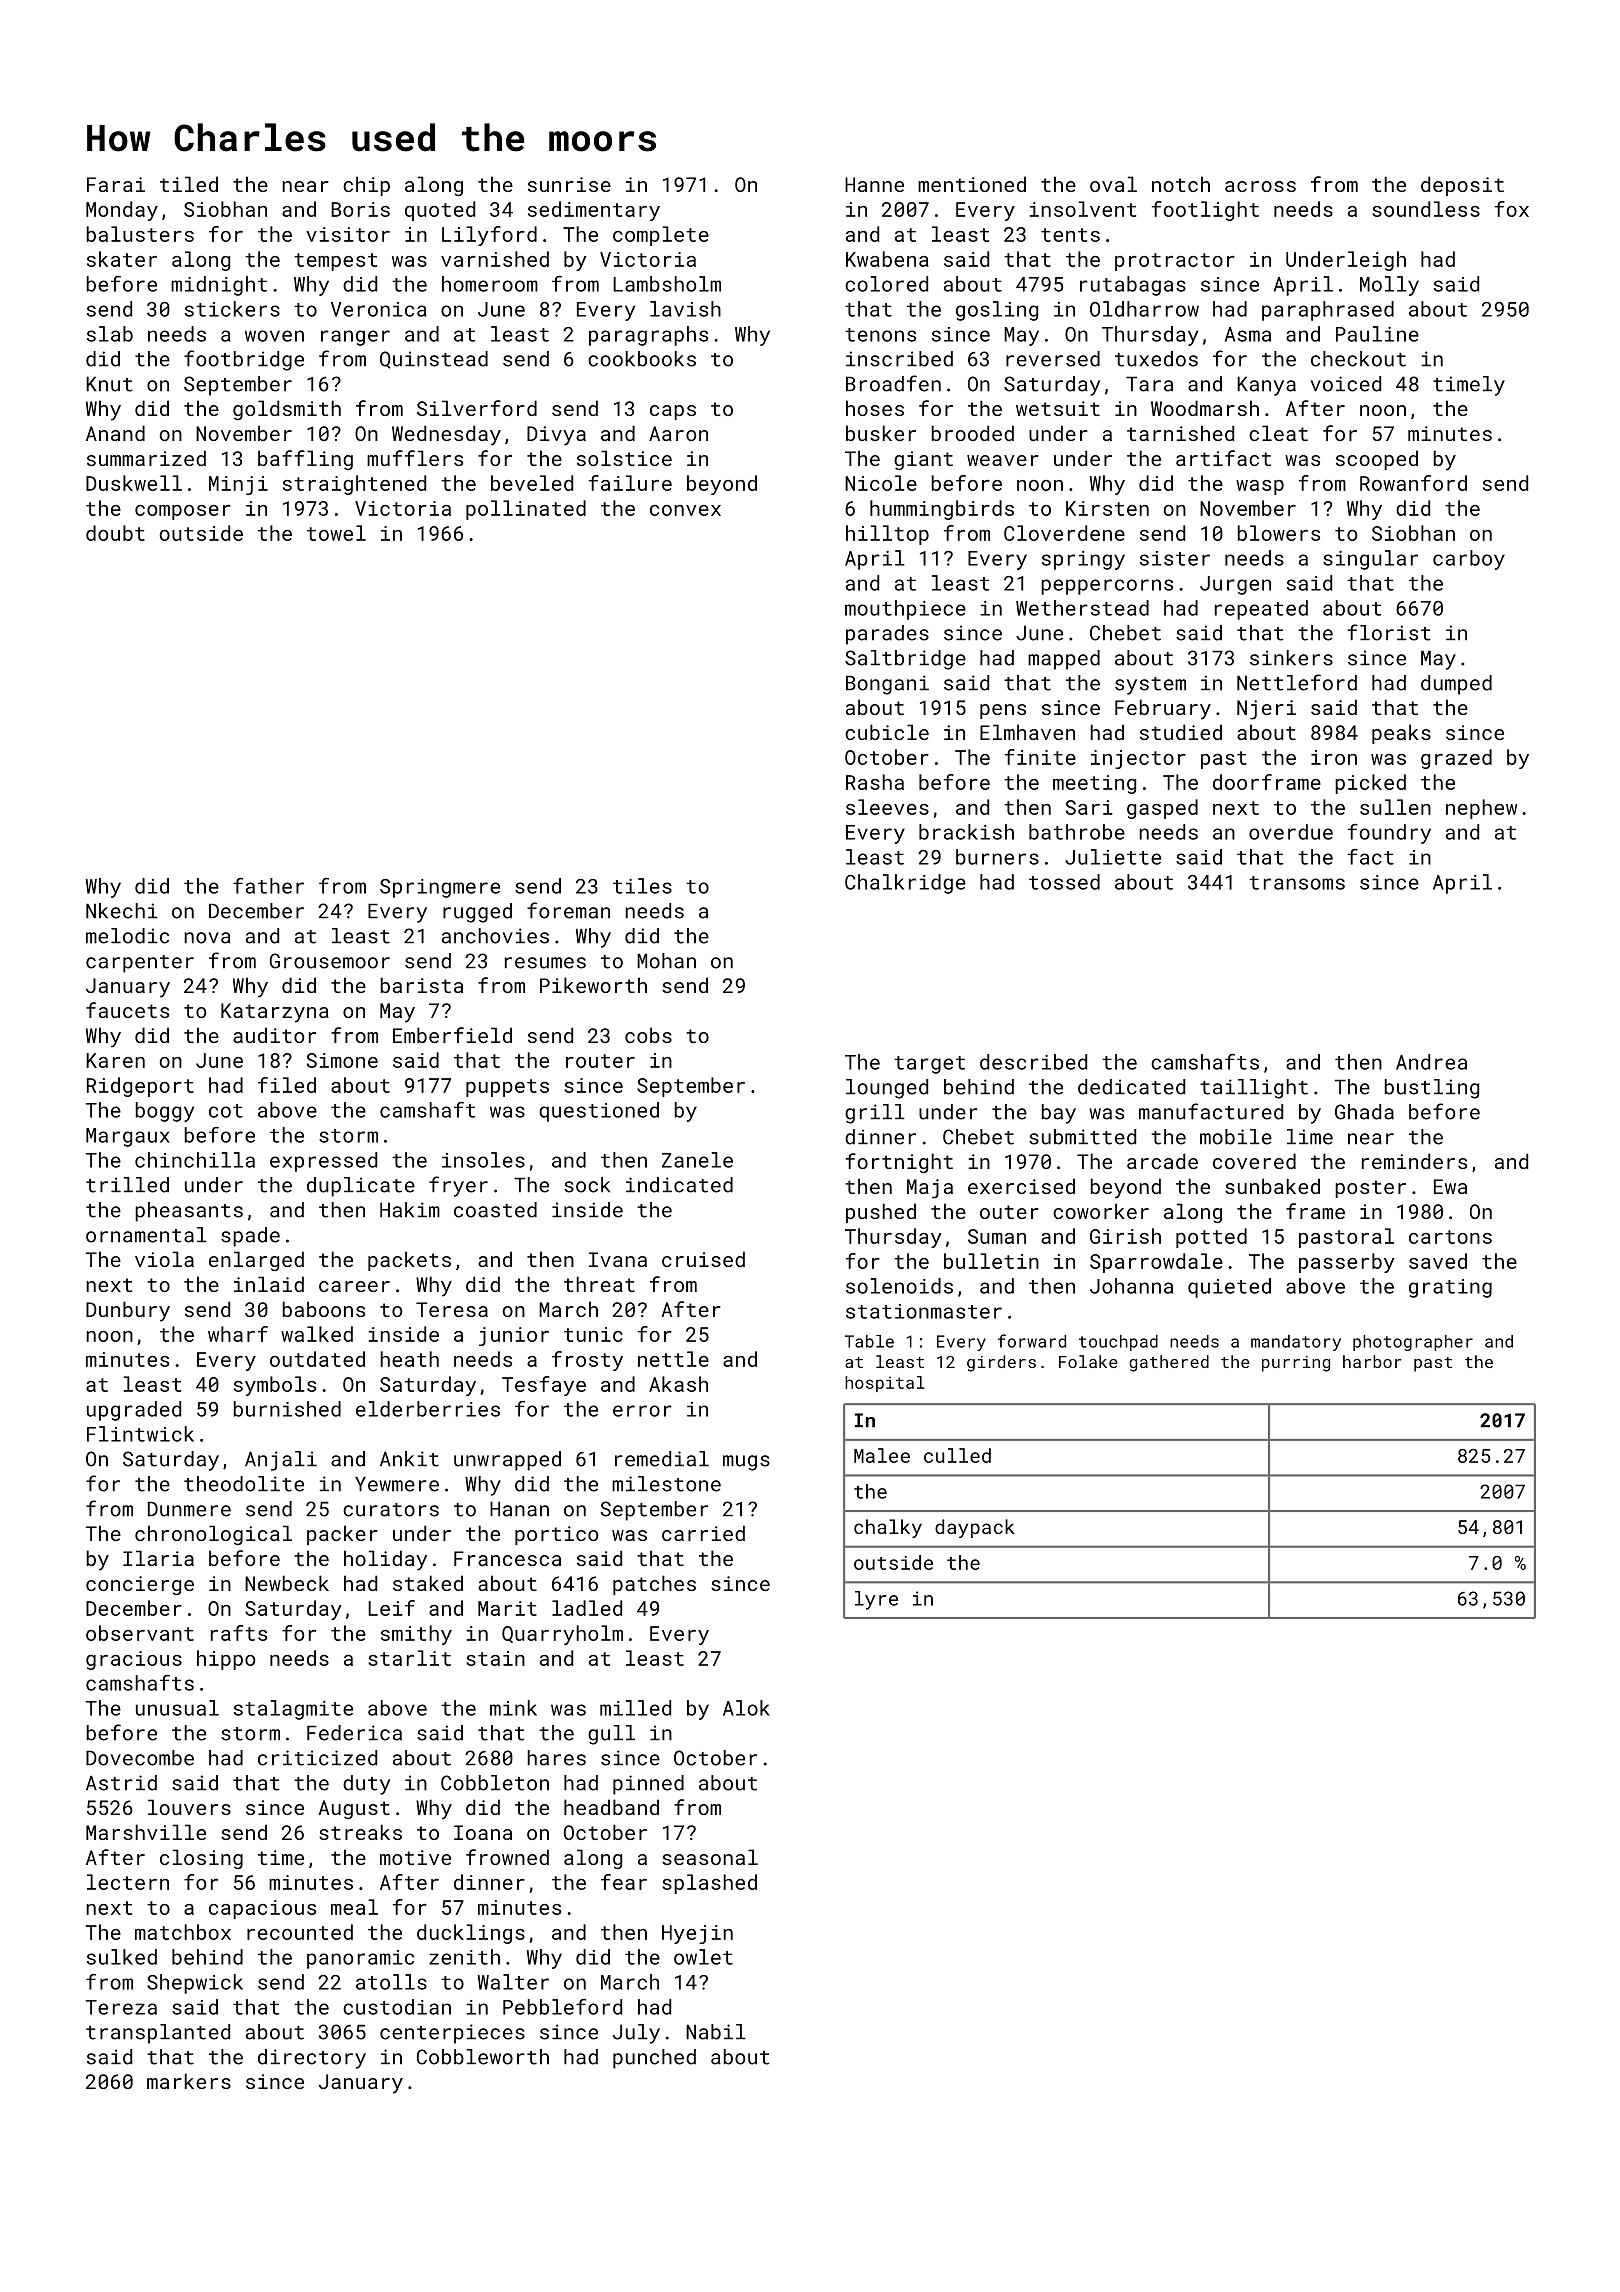 The image size is (1620, 2292). Describe the element at coordinates (177, 1708) in the screenshot. I see `unusual` at that location.
